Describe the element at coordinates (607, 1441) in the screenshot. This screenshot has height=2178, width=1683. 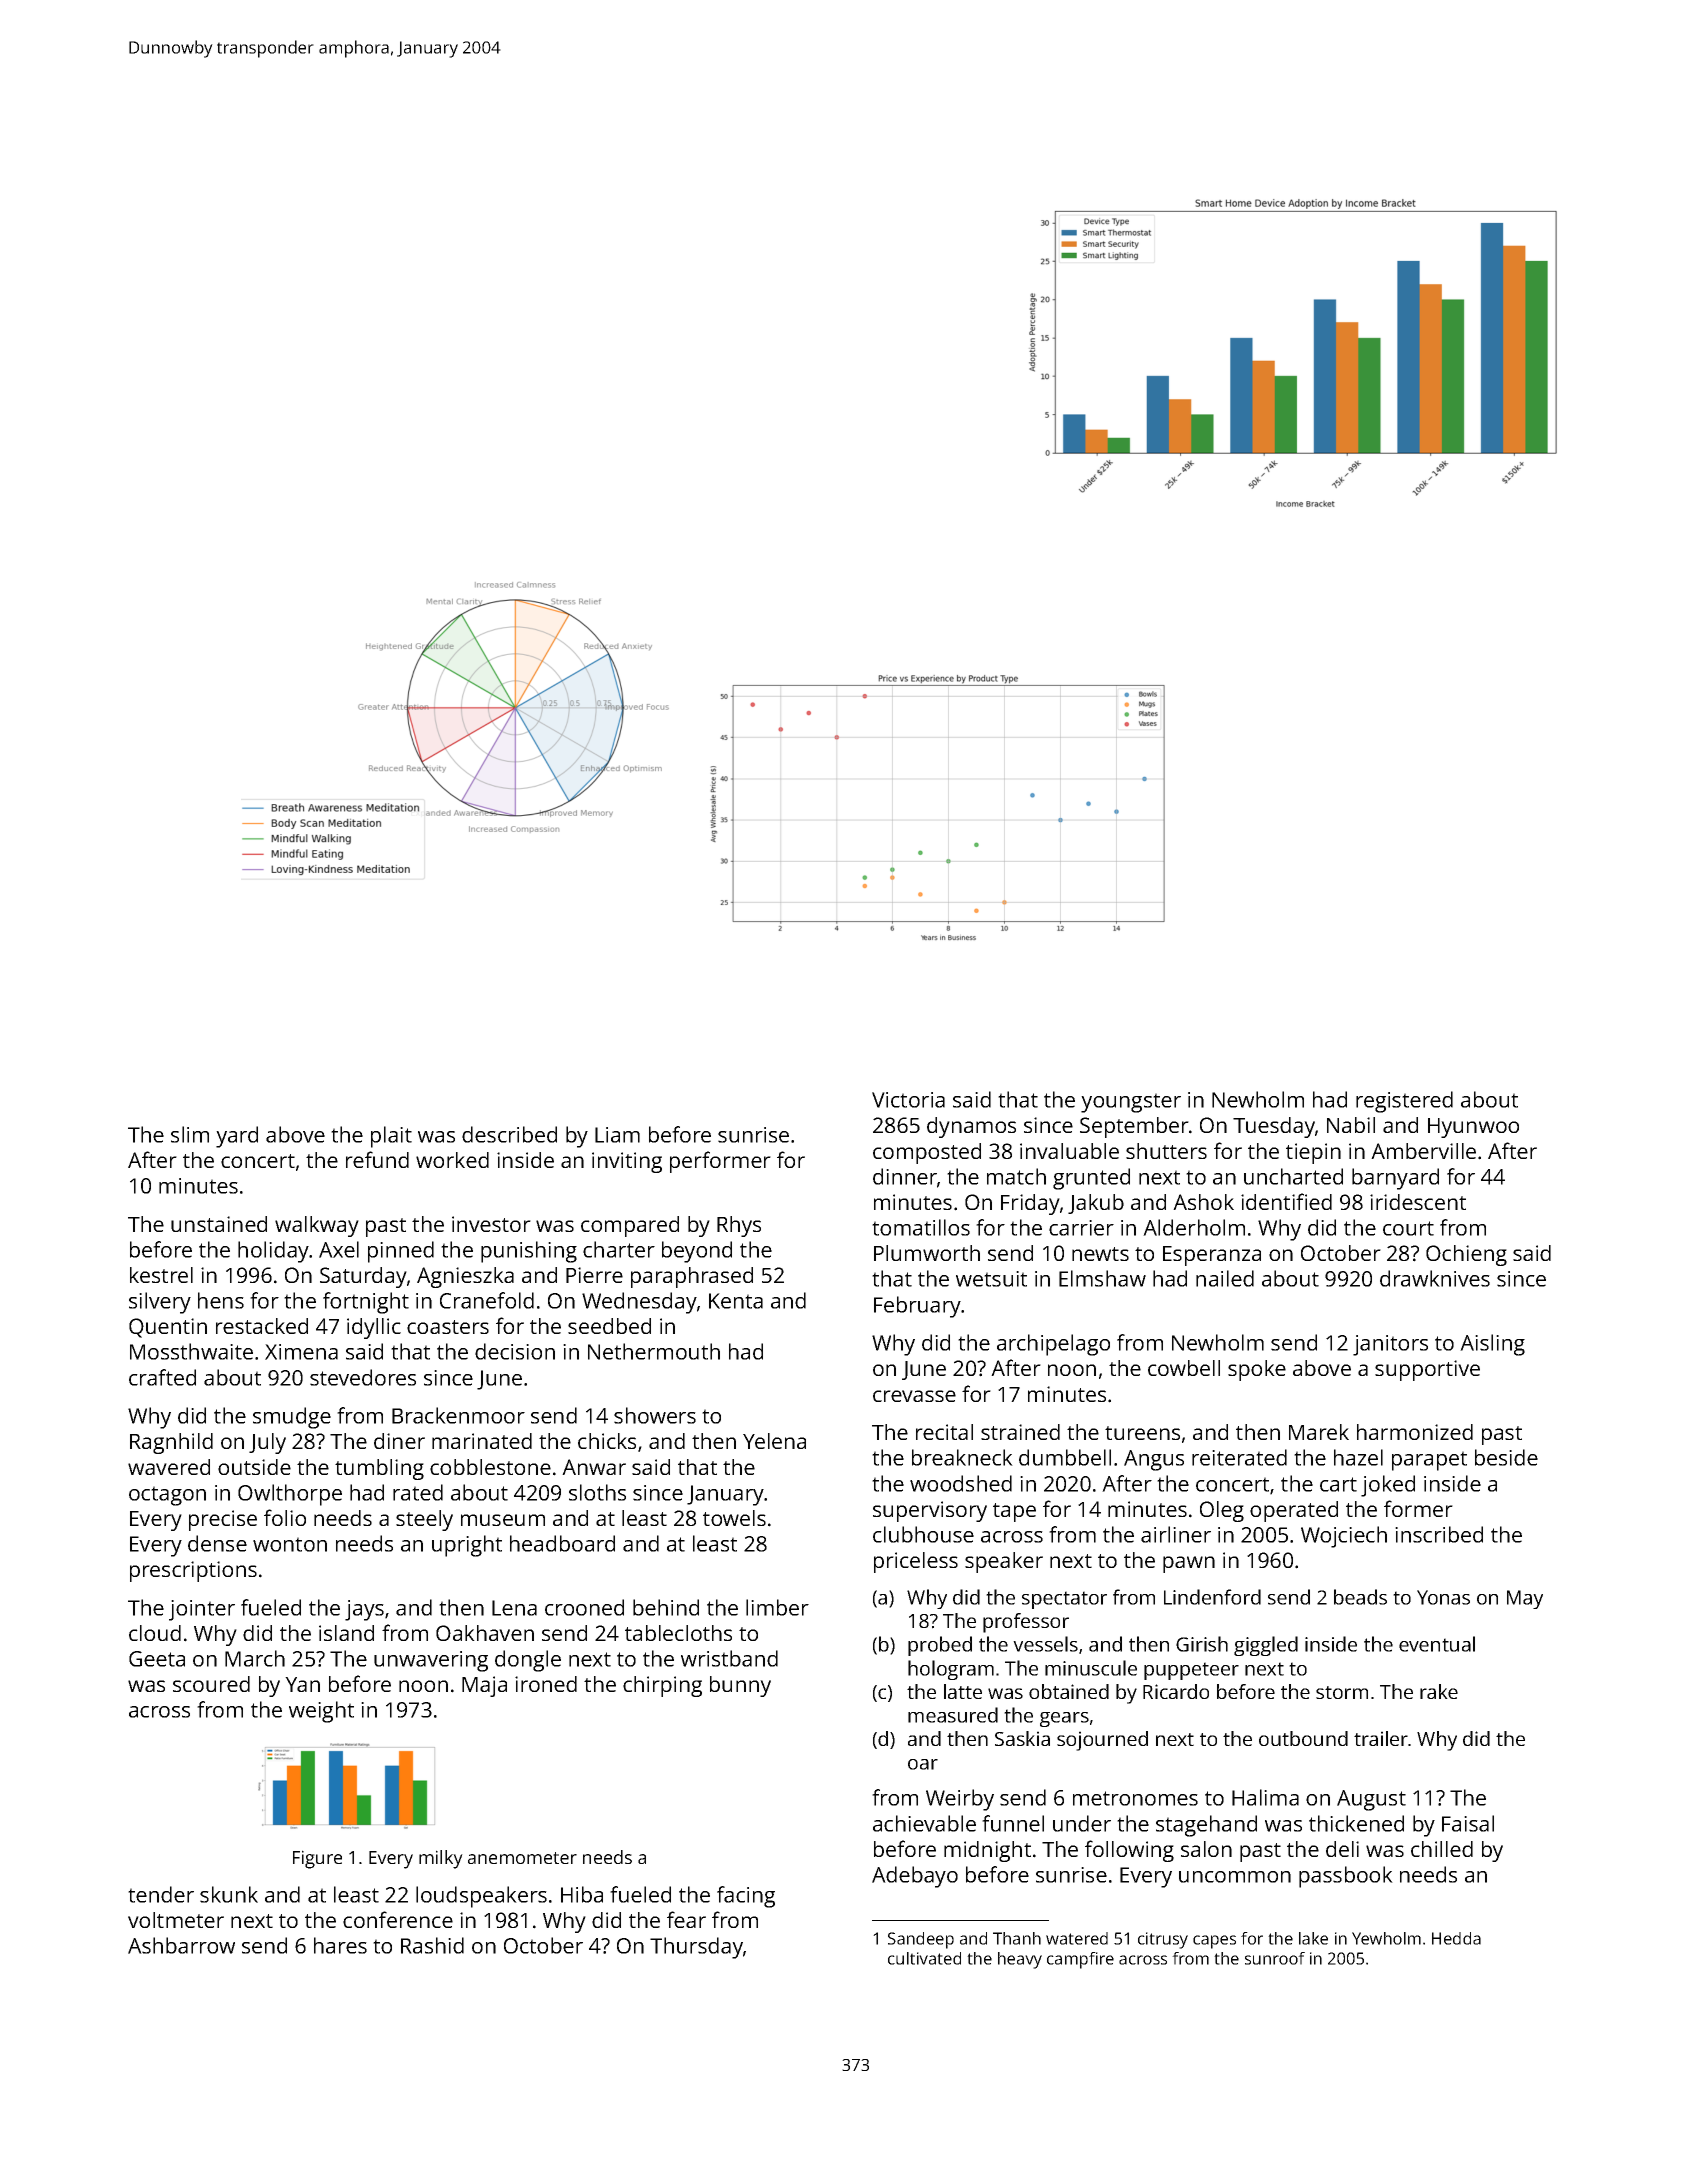
I see `chicks` at that location.
